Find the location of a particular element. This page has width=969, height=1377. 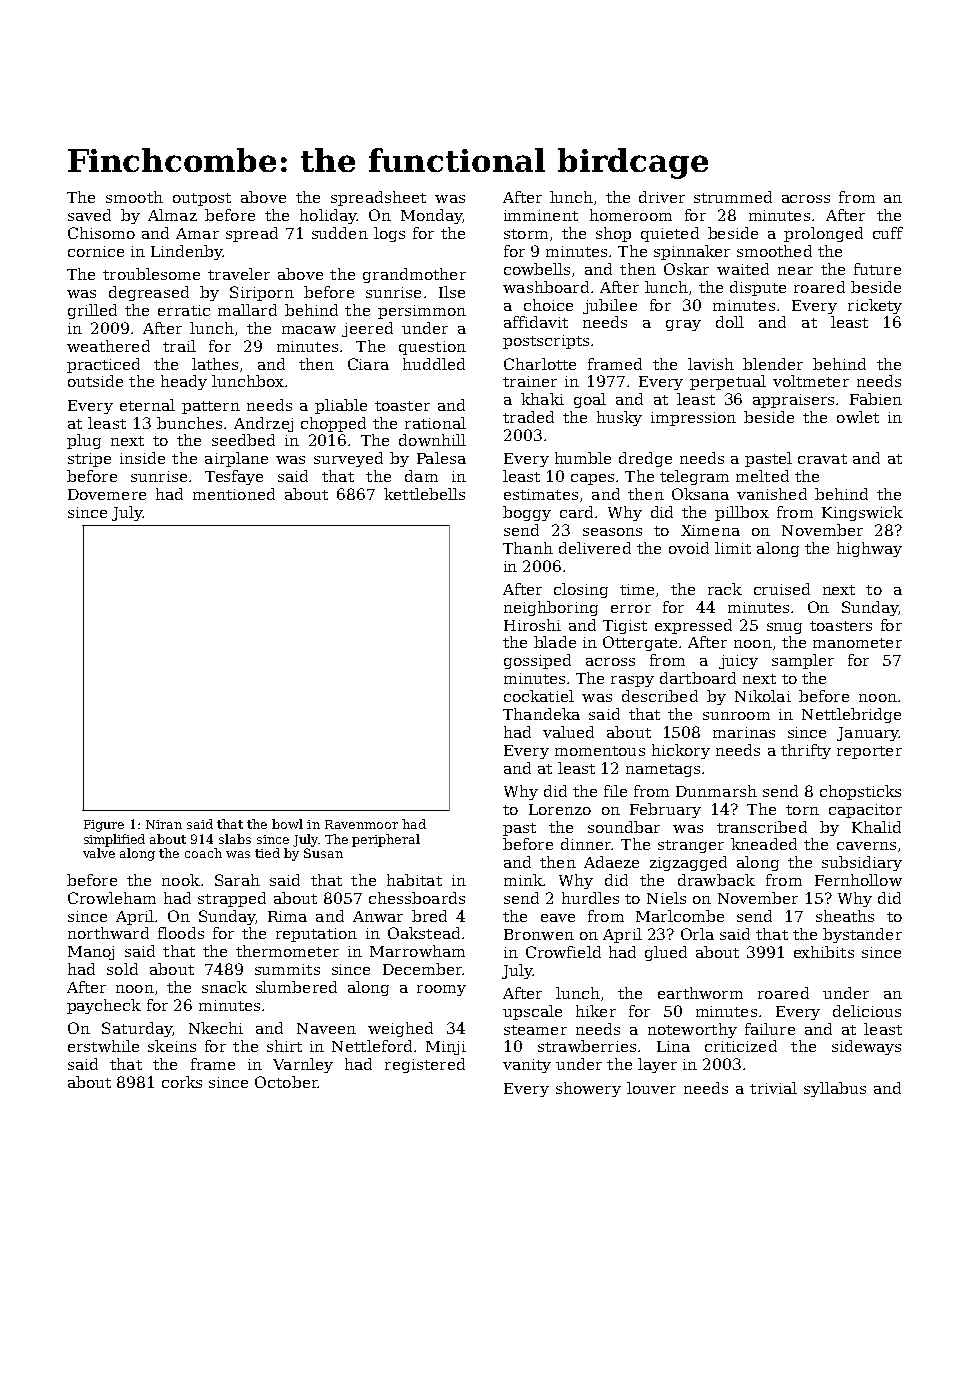

Andrzej is located at coordinates (263, 424).
